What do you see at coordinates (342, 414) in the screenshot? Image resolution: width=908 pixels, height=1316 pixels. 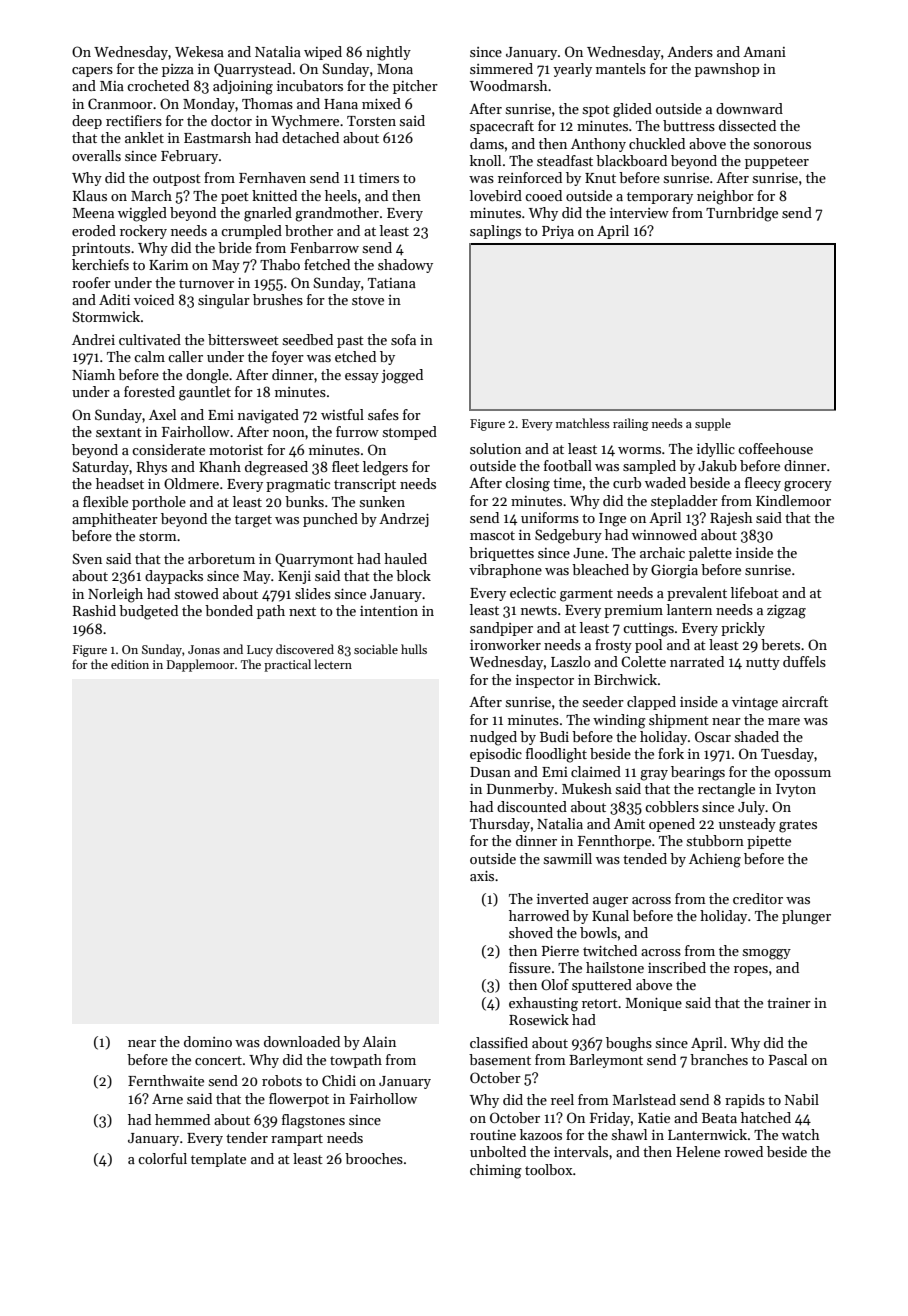 I see `wistful` at bounding box center [342, 414].
